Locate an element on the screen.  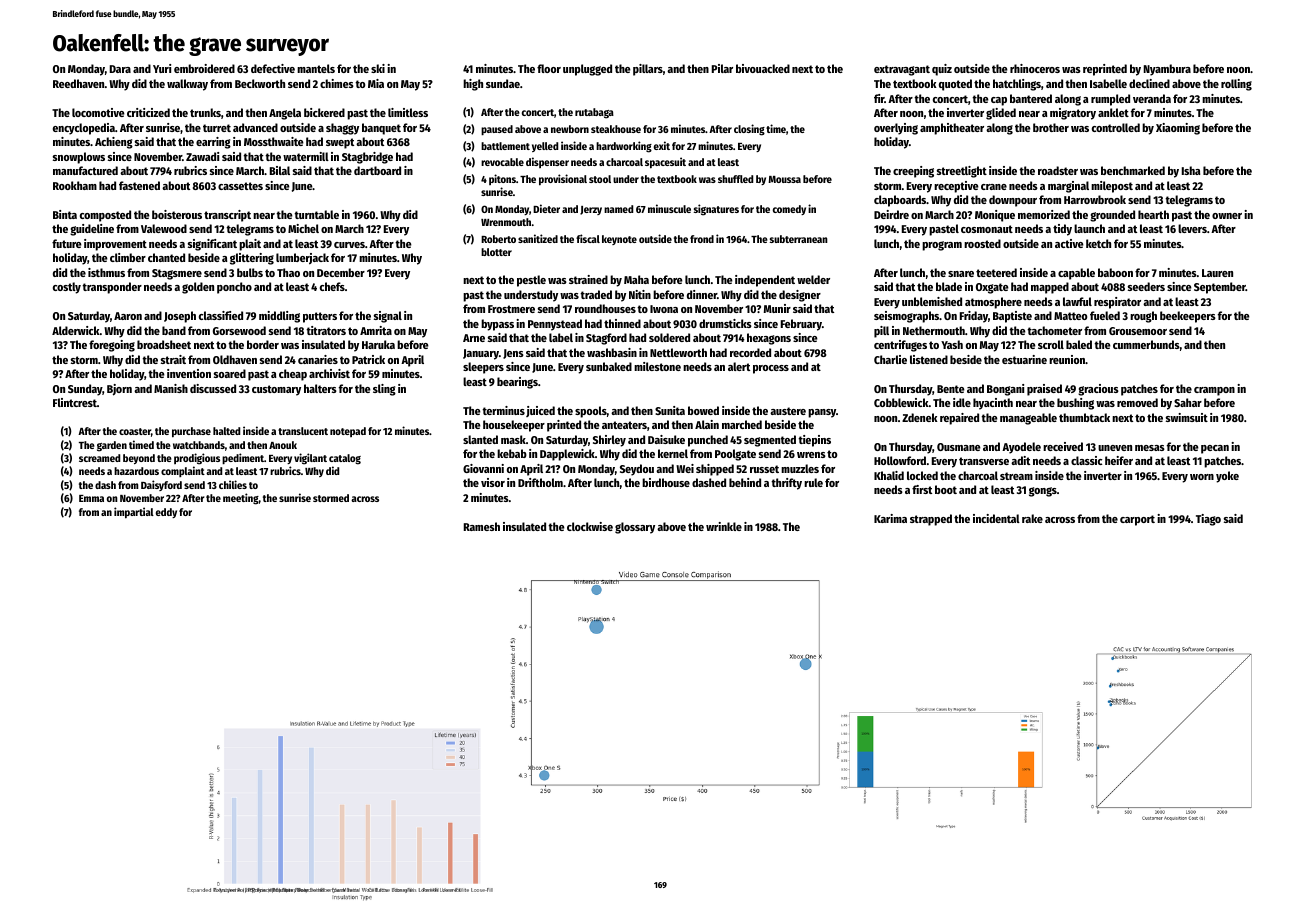
crampon is located at coordinates (1214, 391).
